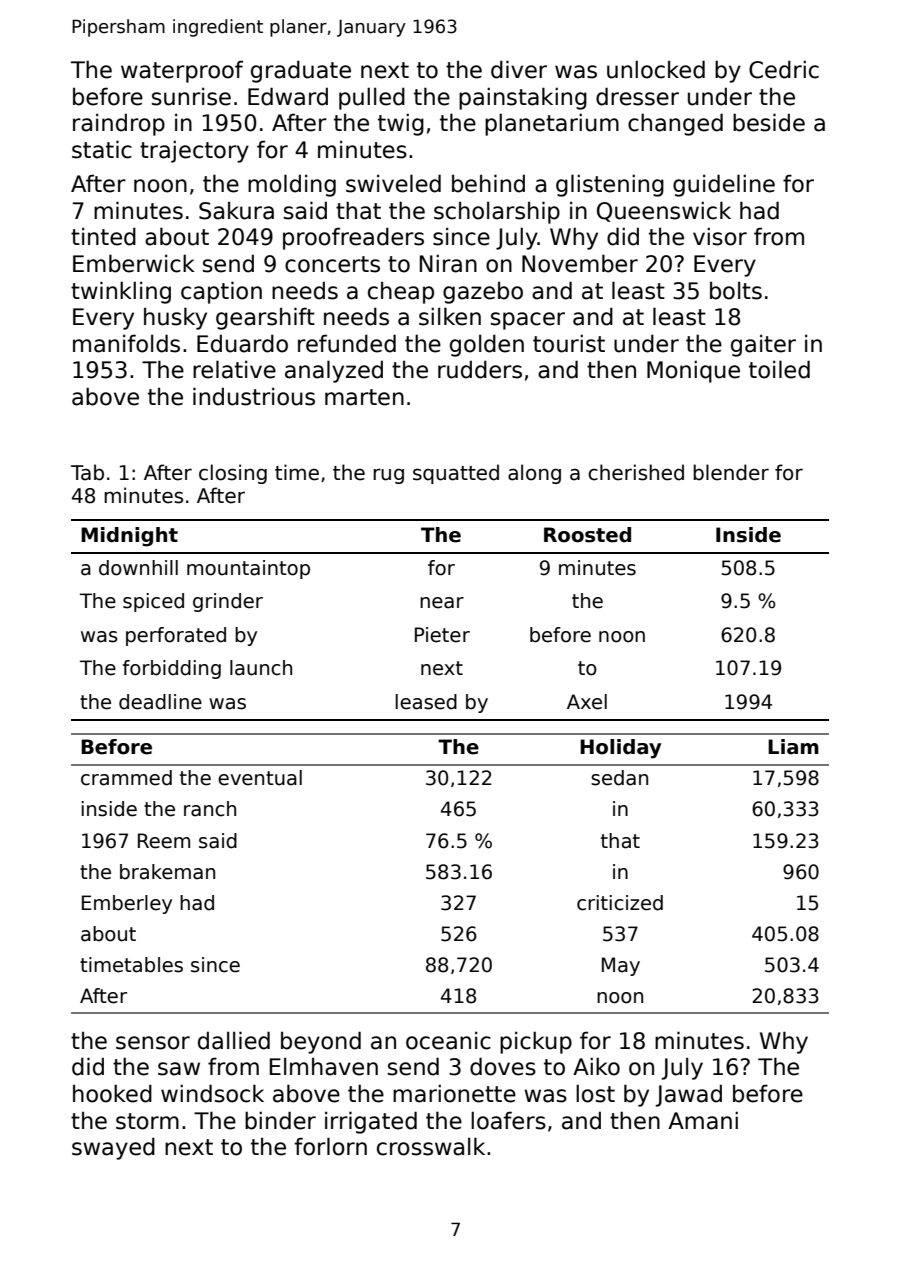 The width and height of the screenshot is (900, 1277). What do you see at coordinates (113, 1148) in the screenshot?
I see `swayed` at bounding box center [113, 1148].
